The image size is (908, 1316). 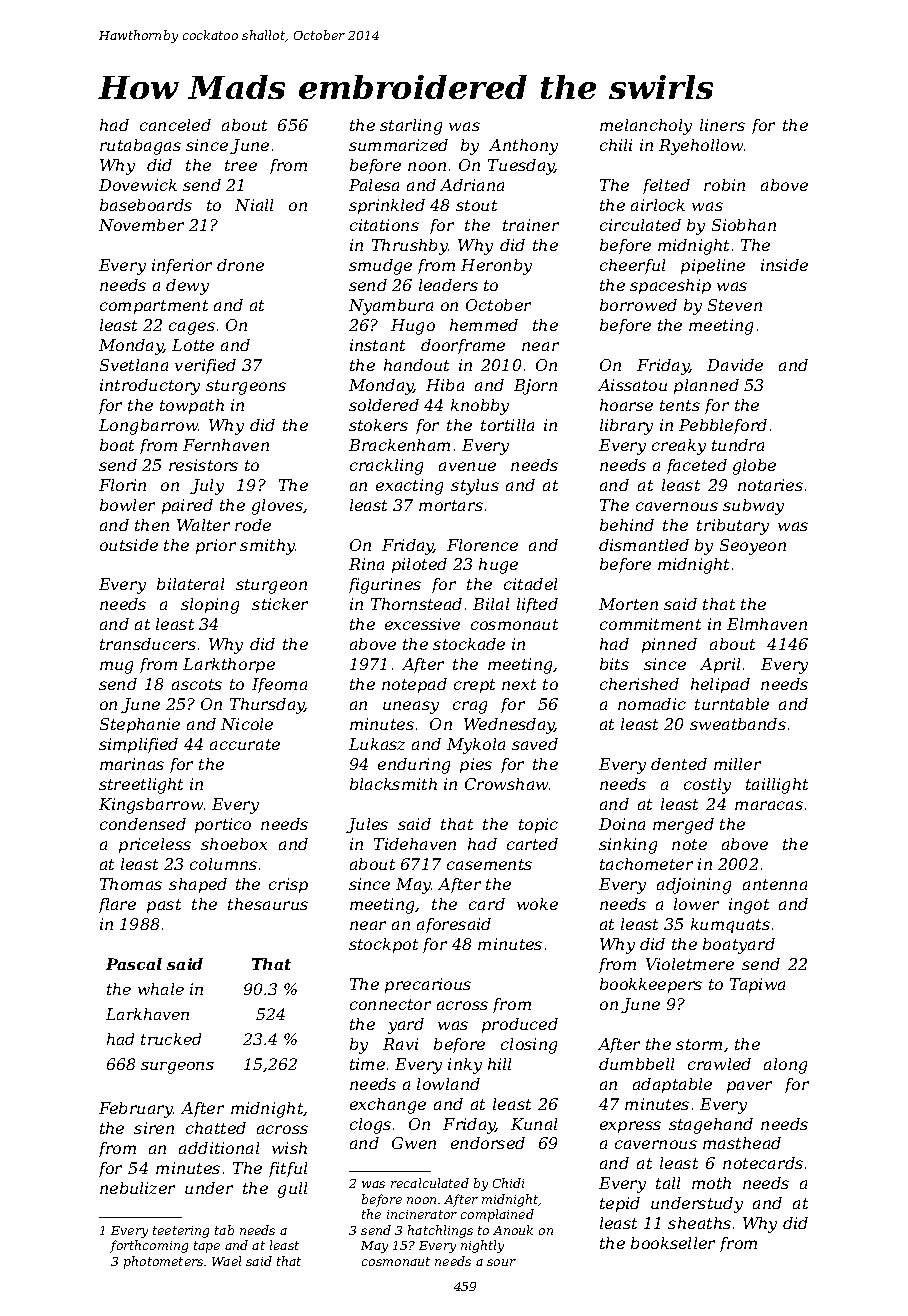 What do you see at coordinates (616, 145) in the image?
I see `chili` at bounding box center [616, 145].
